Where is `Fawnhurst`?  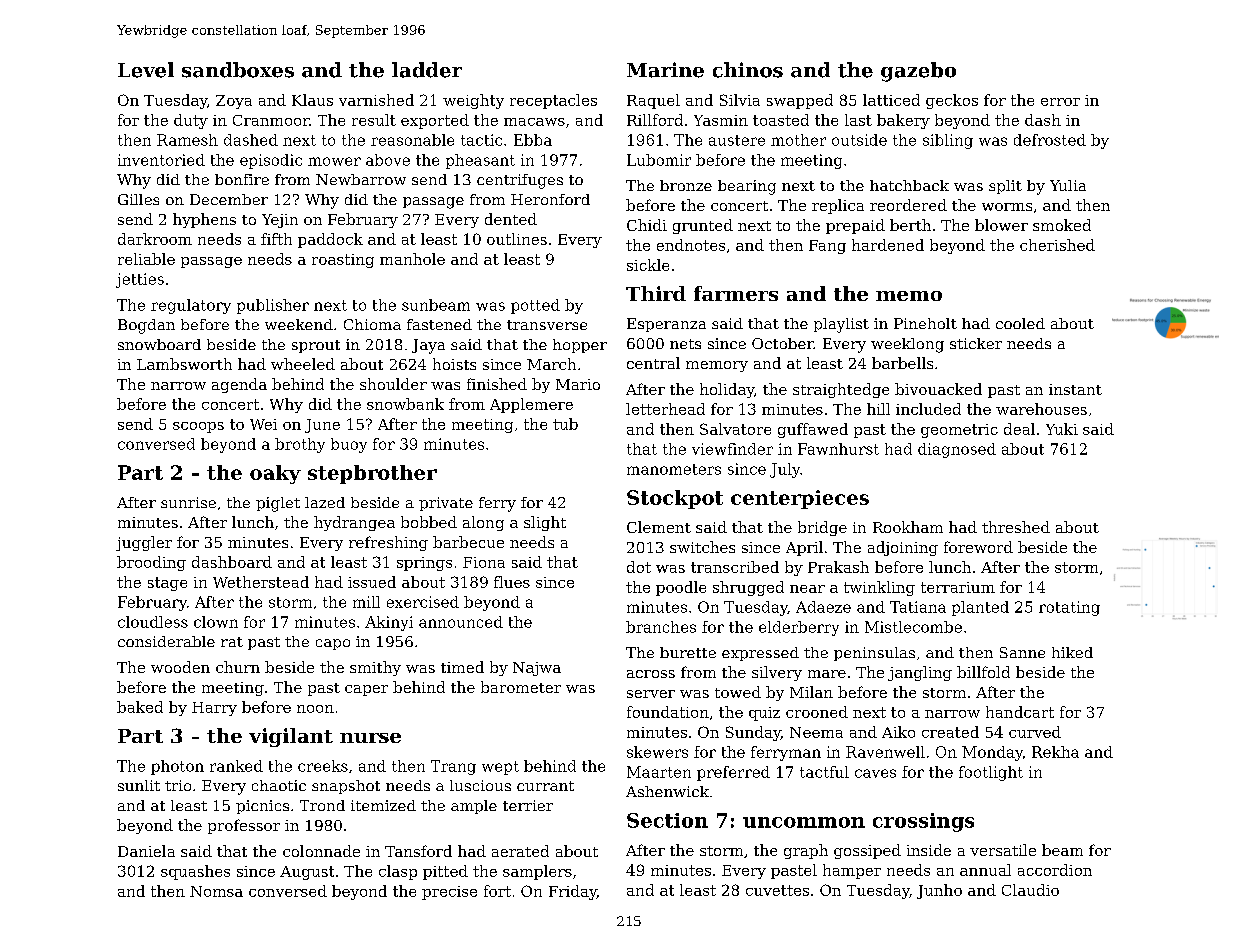 Fawnhurst is located at coordinates (838, 449).
